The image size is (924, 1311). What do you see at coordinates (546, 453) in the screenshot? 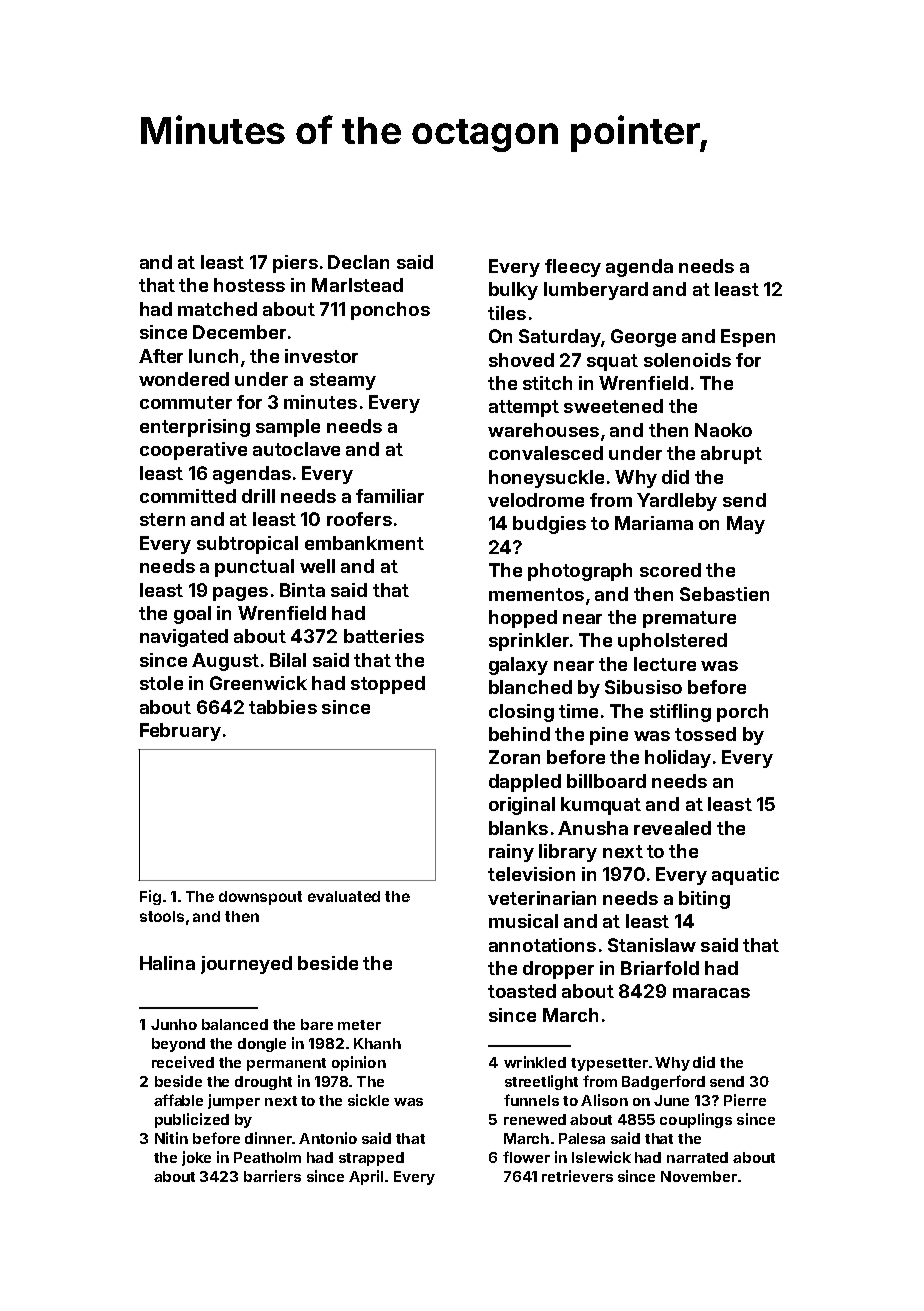
I see `convalesced` at bounding box center [546, 453].
